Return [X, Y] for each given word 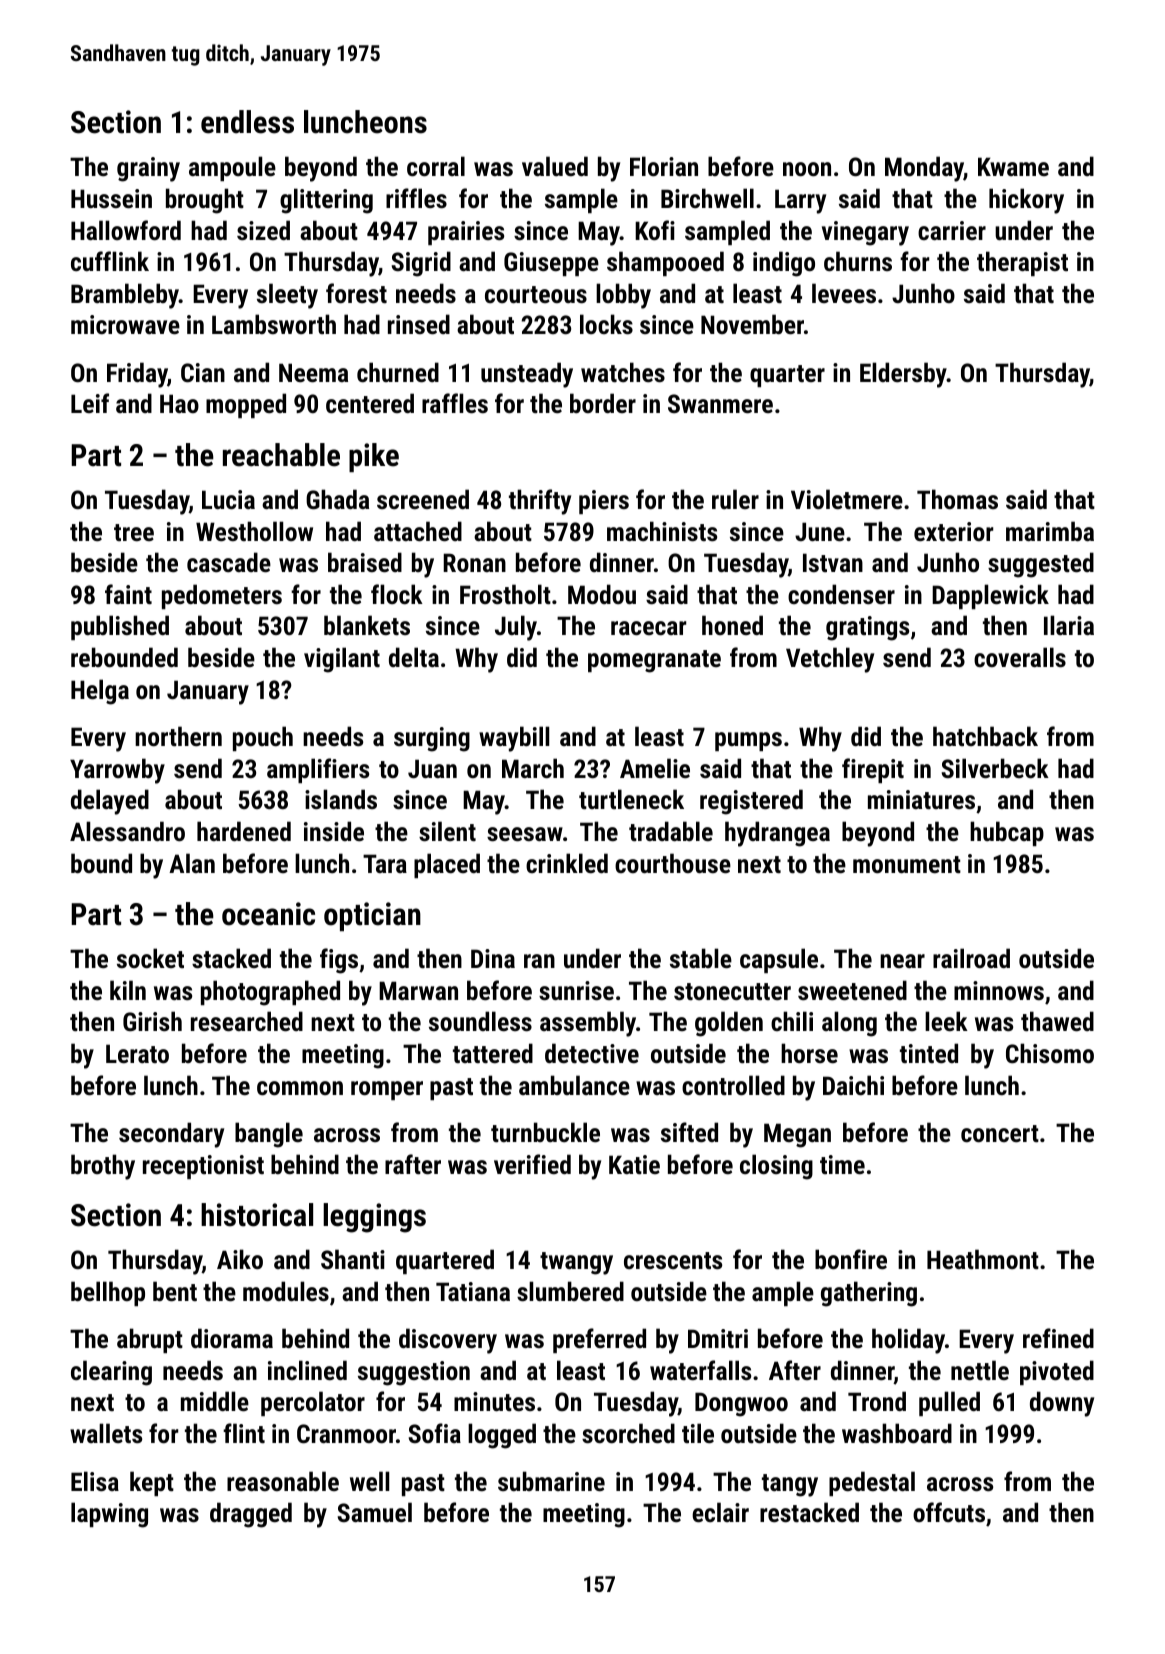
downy [1062, 1404]
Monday [924, 169]
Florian [664, 166]
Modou [602, 594]
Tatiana [473, 1291]
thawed [1057, 1021]
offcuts [949, 1512]
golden [729, 1024]
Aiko [240, 1259]
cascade [229, 562]
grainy [148, 169]
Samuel [375, 1512]
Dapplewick [990, 596]
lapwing [109, 1515]
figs [339, 961]
